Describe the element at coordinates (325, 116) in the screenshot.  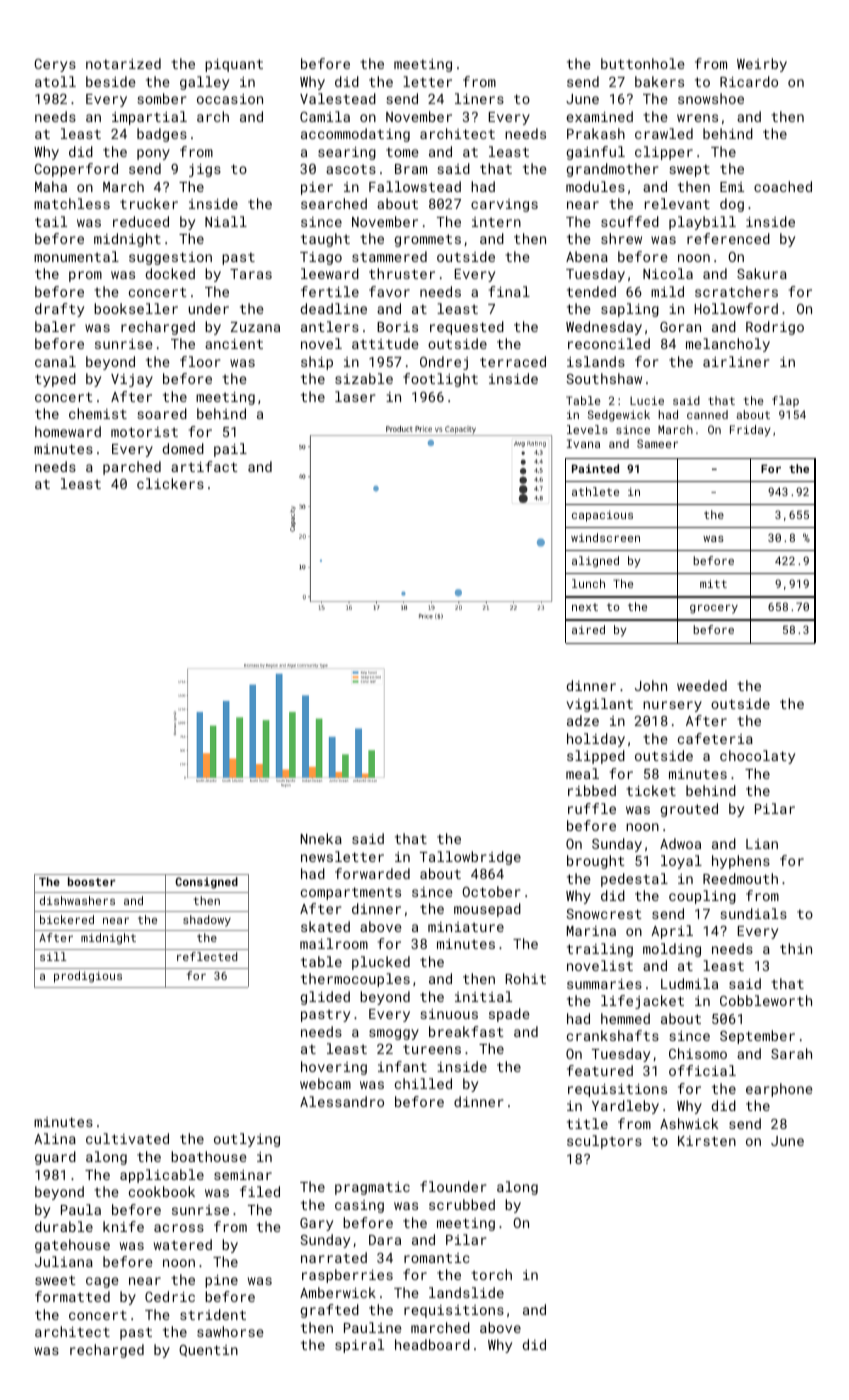
I see `Camila` at that location.
